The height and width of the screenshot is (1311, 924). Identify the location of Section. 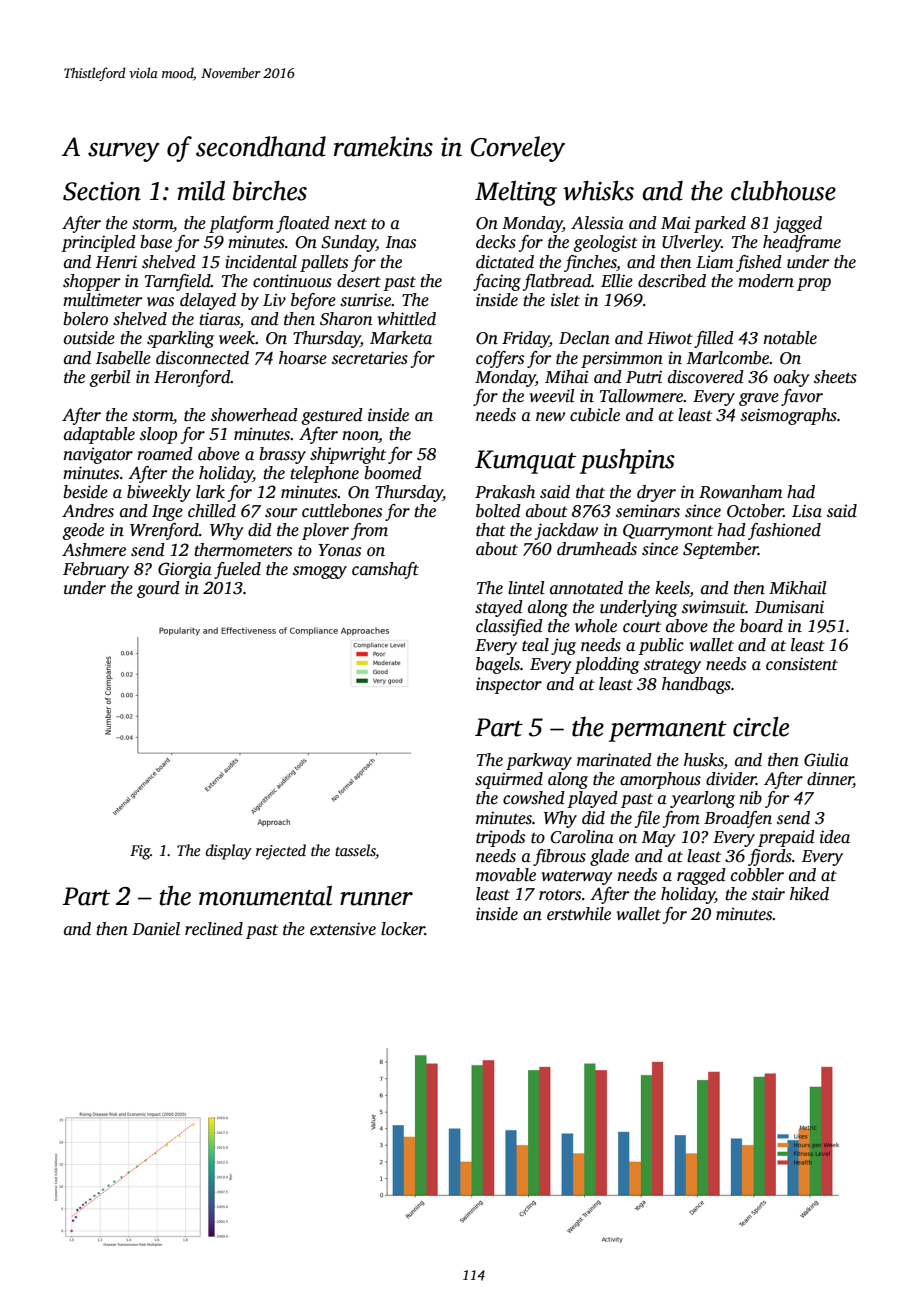
(102, 191).
